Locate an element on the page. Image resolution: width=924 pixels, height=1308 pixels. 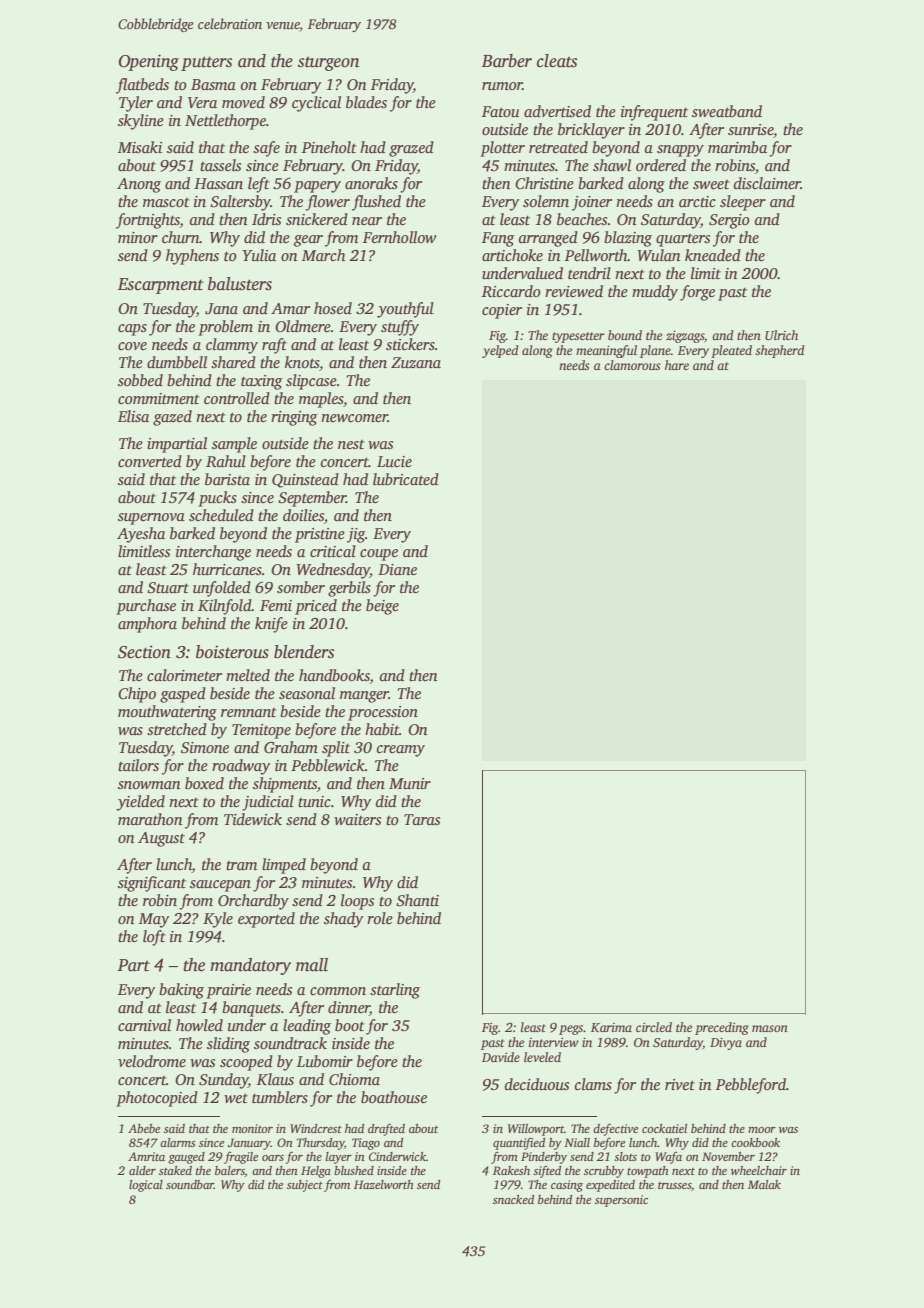
pleated is located at coordinates (731, 351).
